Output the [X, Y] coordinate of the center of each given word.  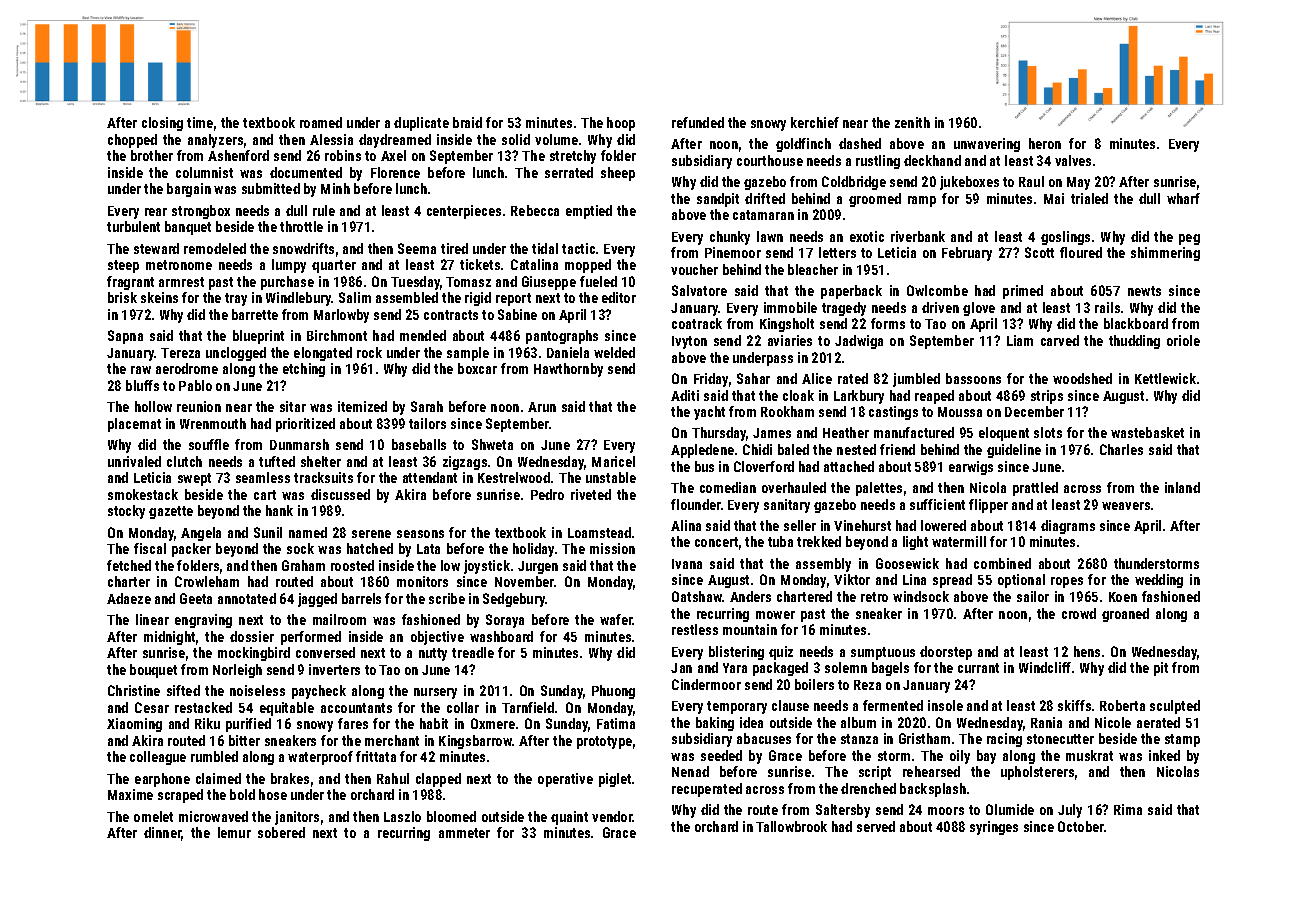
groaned [1125, 615]
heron [1045, 143]
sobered [281, 832]
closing [162, 124]
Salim [355, 297]
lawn [770, 236]
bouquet [153, 671]
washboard [501, 636]
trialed [1089, 198]
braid [467, 122]
